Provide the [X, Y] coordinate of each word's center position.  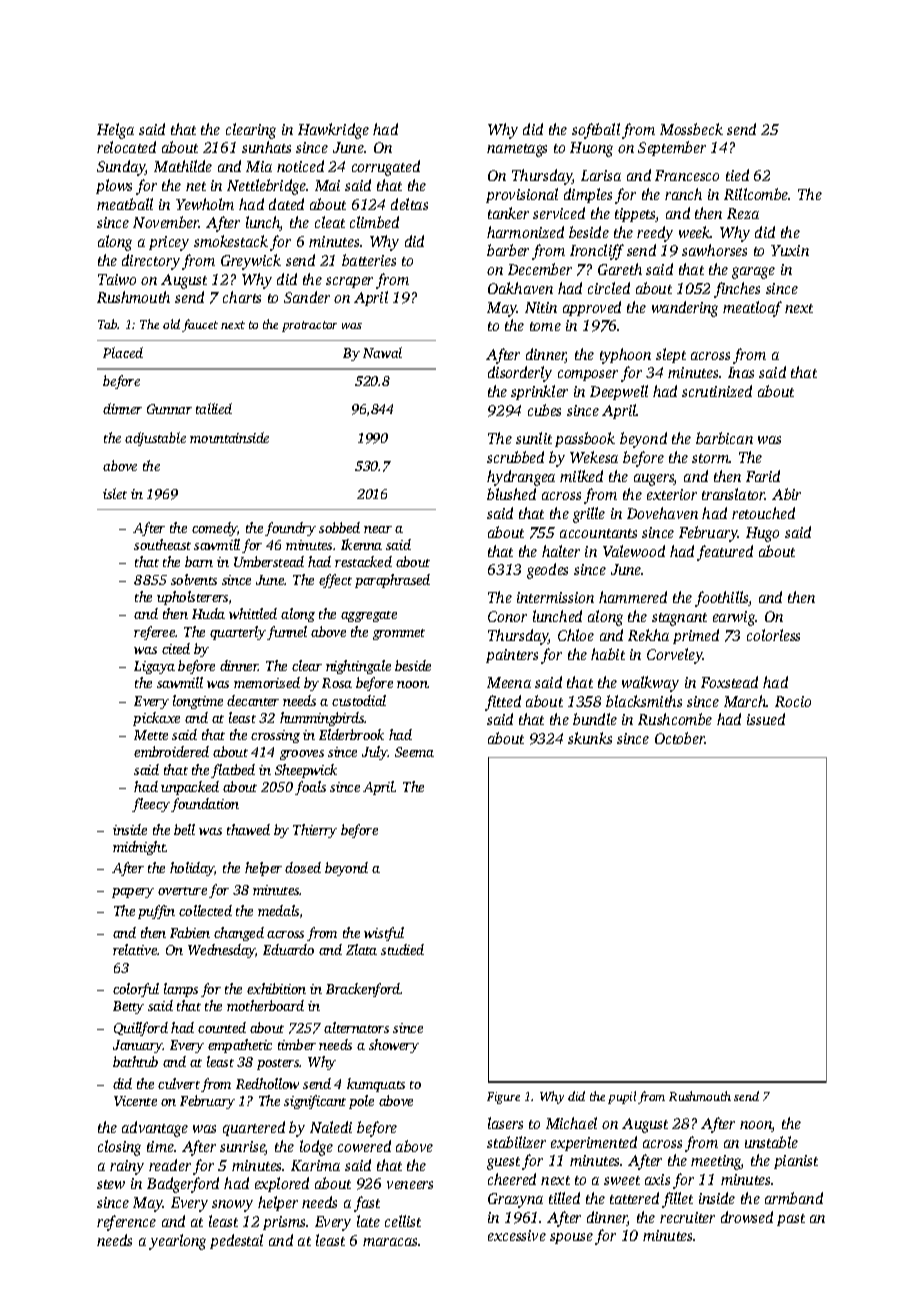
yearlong [177, 1242]
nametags [517, 150]
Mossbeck [691, 129]
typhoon [625, 356]
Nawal [382, 352]
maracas [390, 1242]
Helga [115, 131]
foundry [290, 529]
